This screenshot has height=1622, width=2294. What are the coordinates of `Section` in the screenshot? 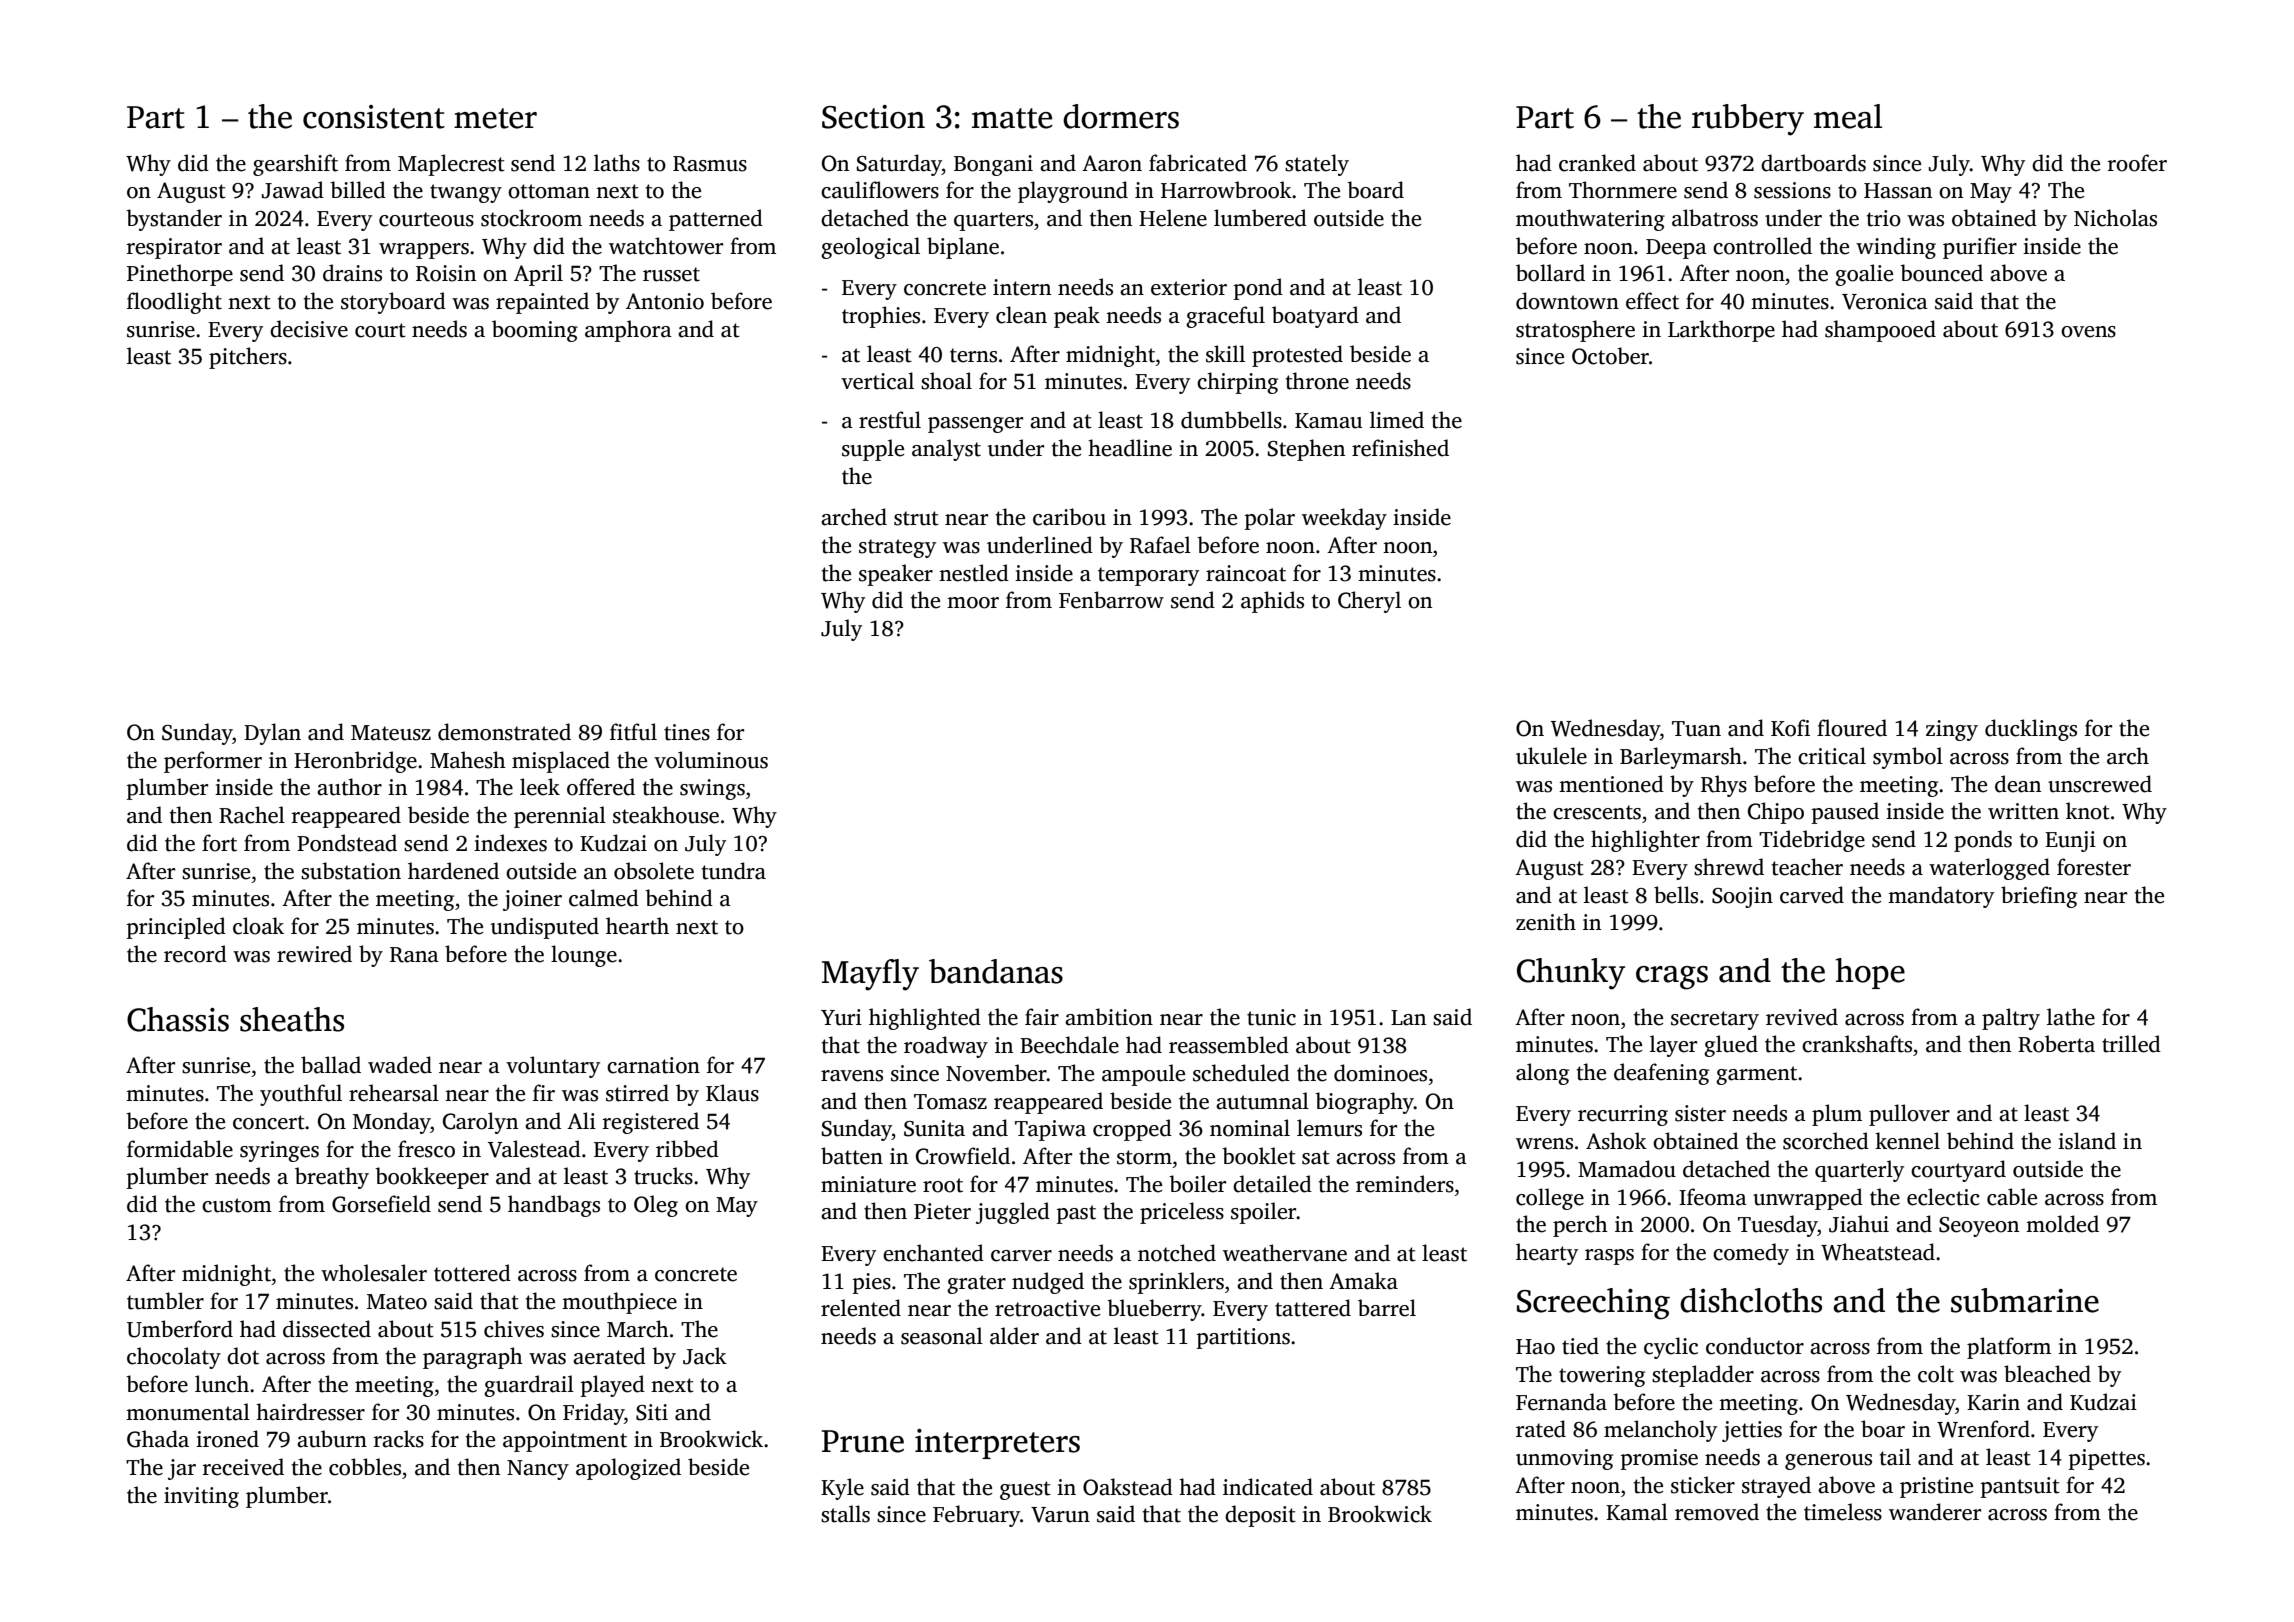 It's located at (873, 117).
